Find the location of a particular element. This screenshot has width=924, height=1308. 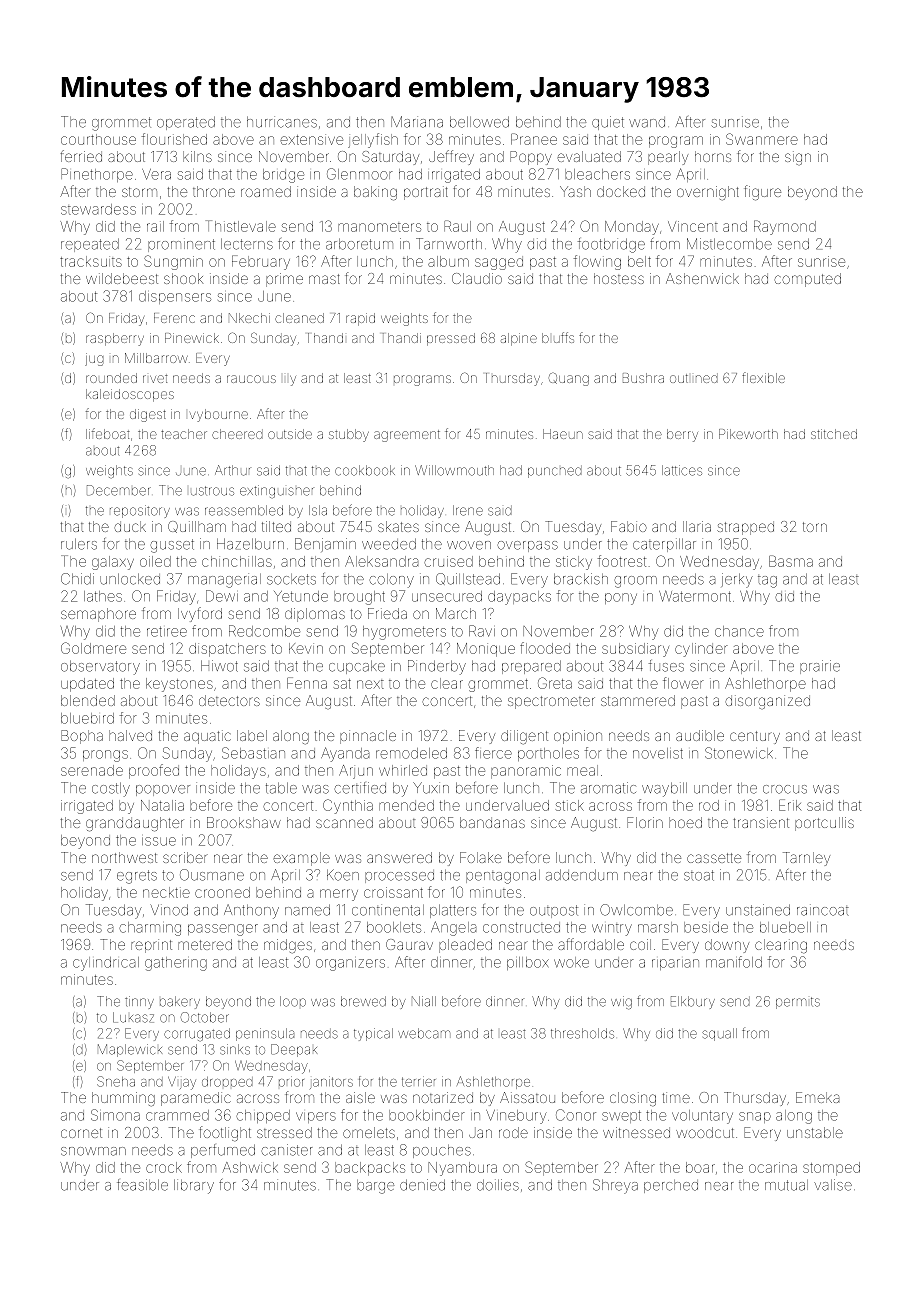

crocus is located at coordinates (785, 789).
